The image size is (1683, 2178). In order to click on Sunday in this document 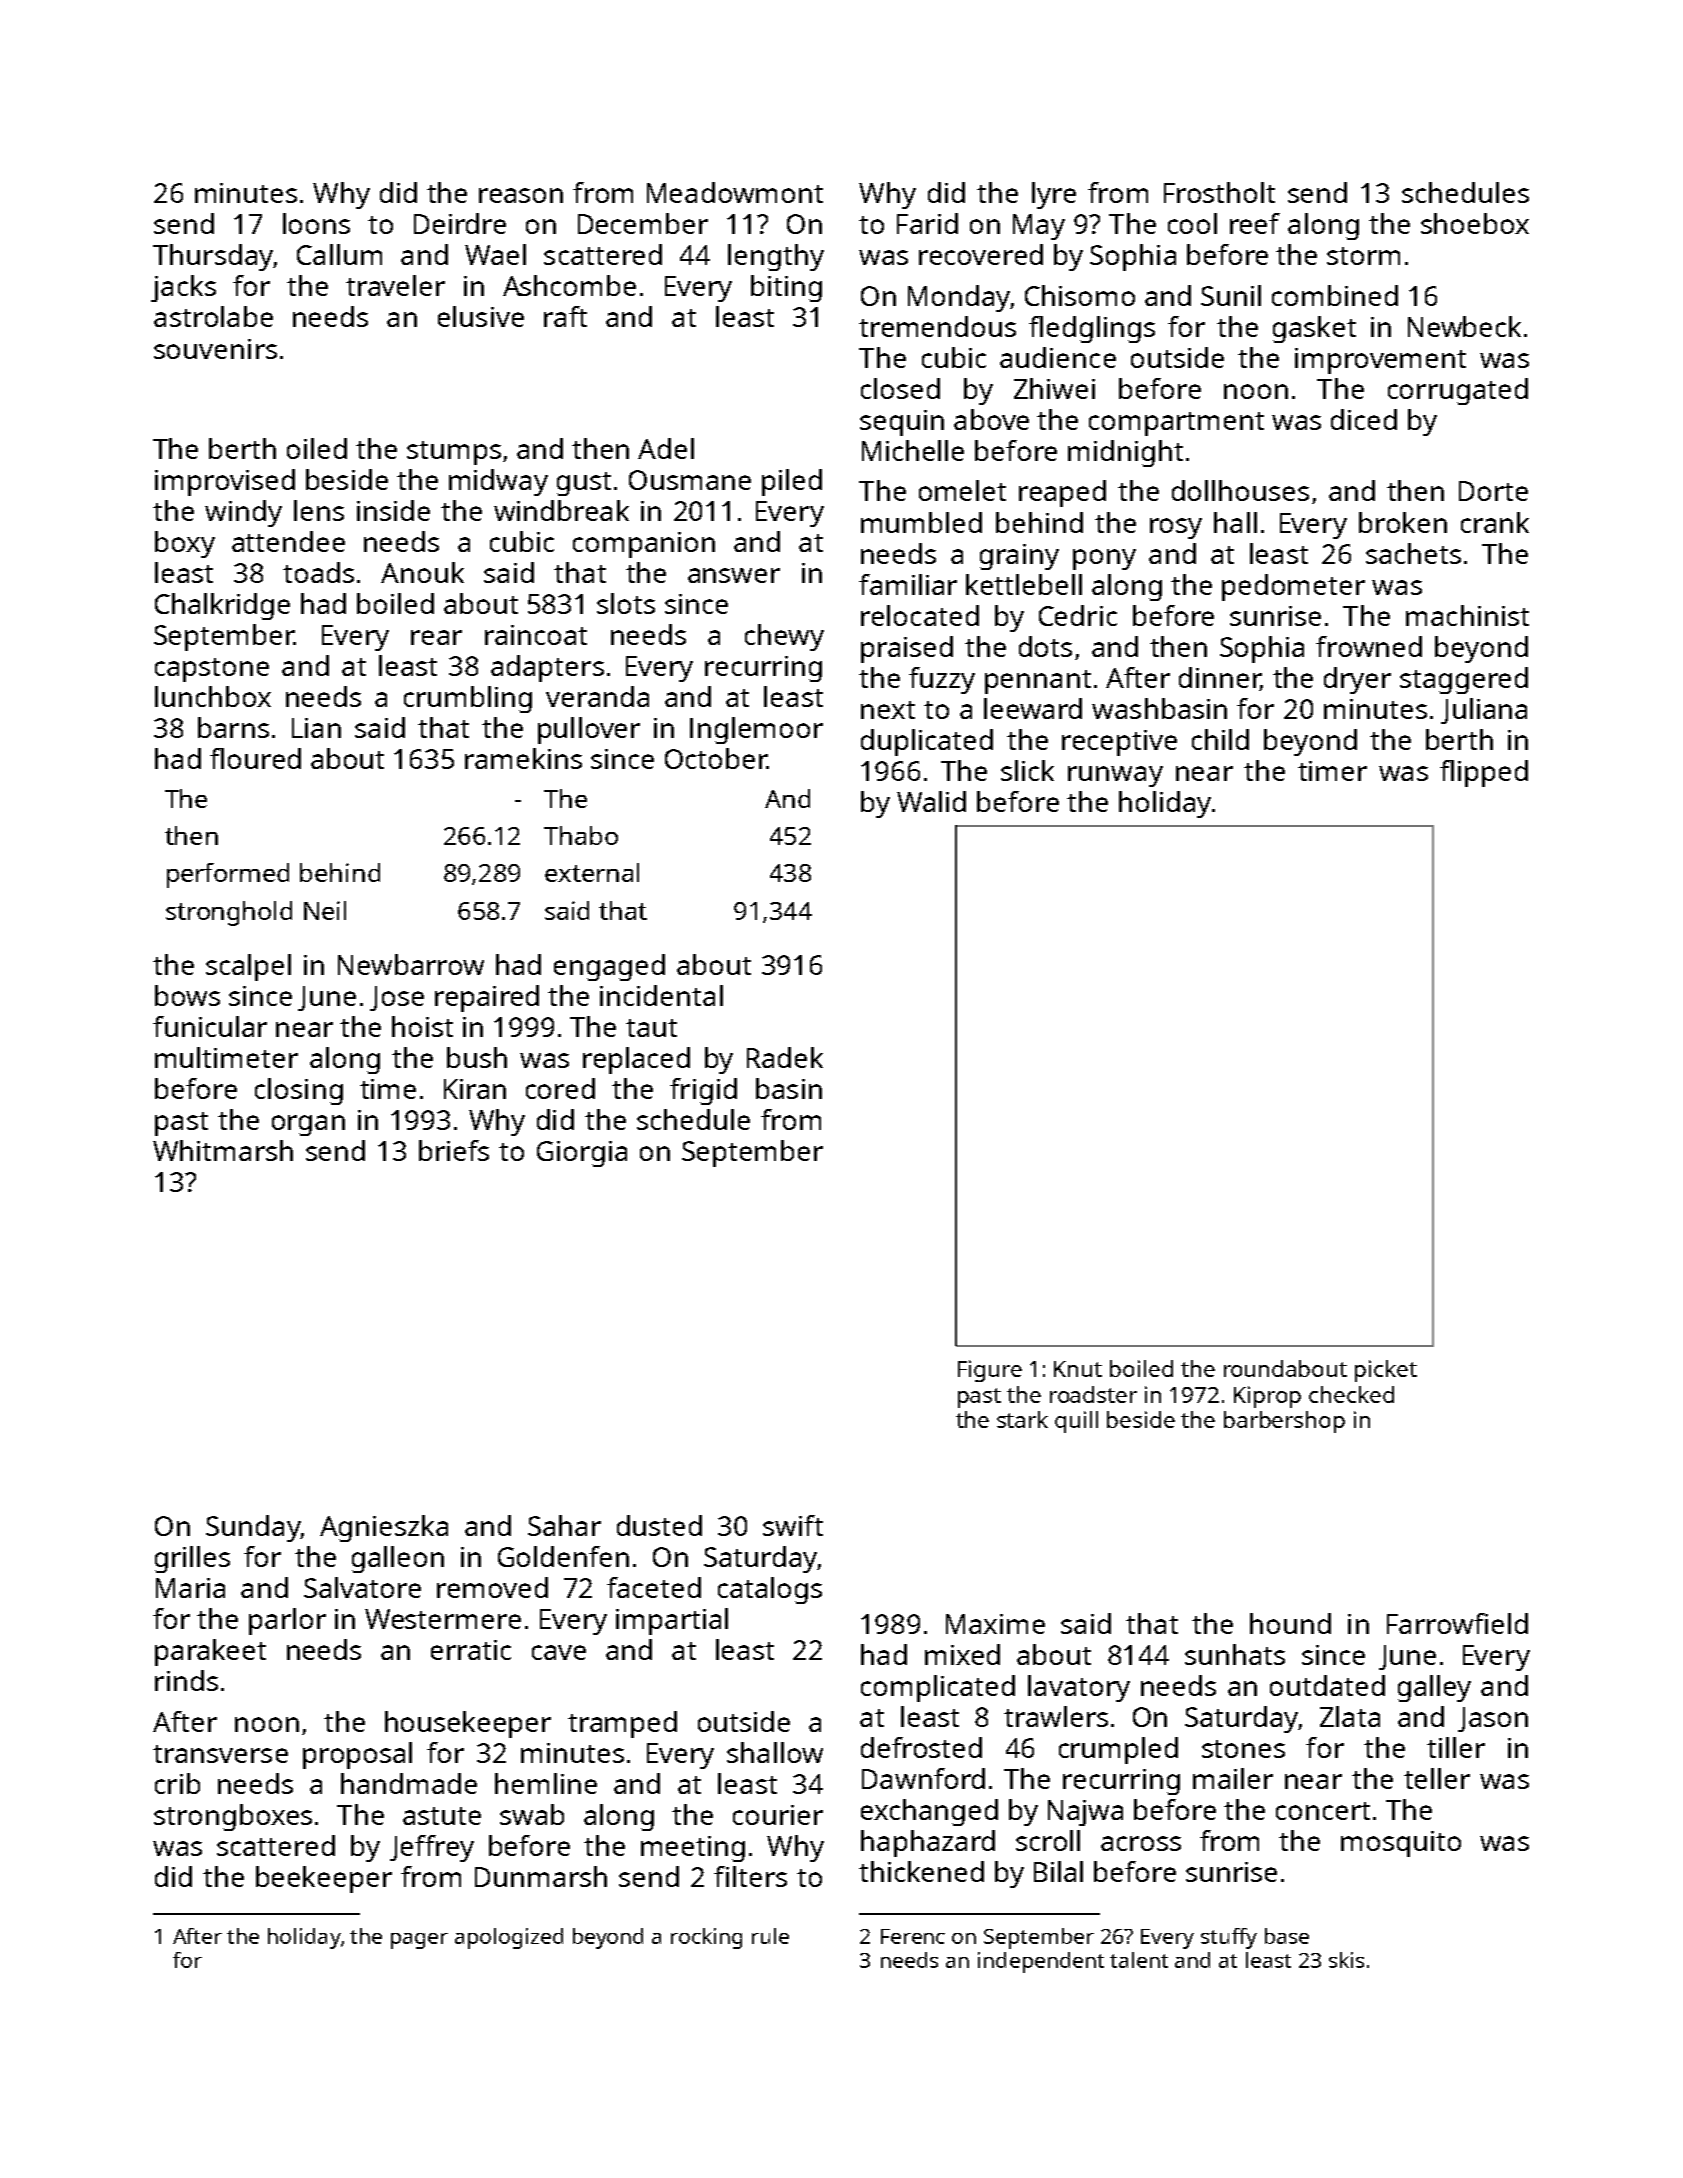, I will do `click(253, 1528)`.
